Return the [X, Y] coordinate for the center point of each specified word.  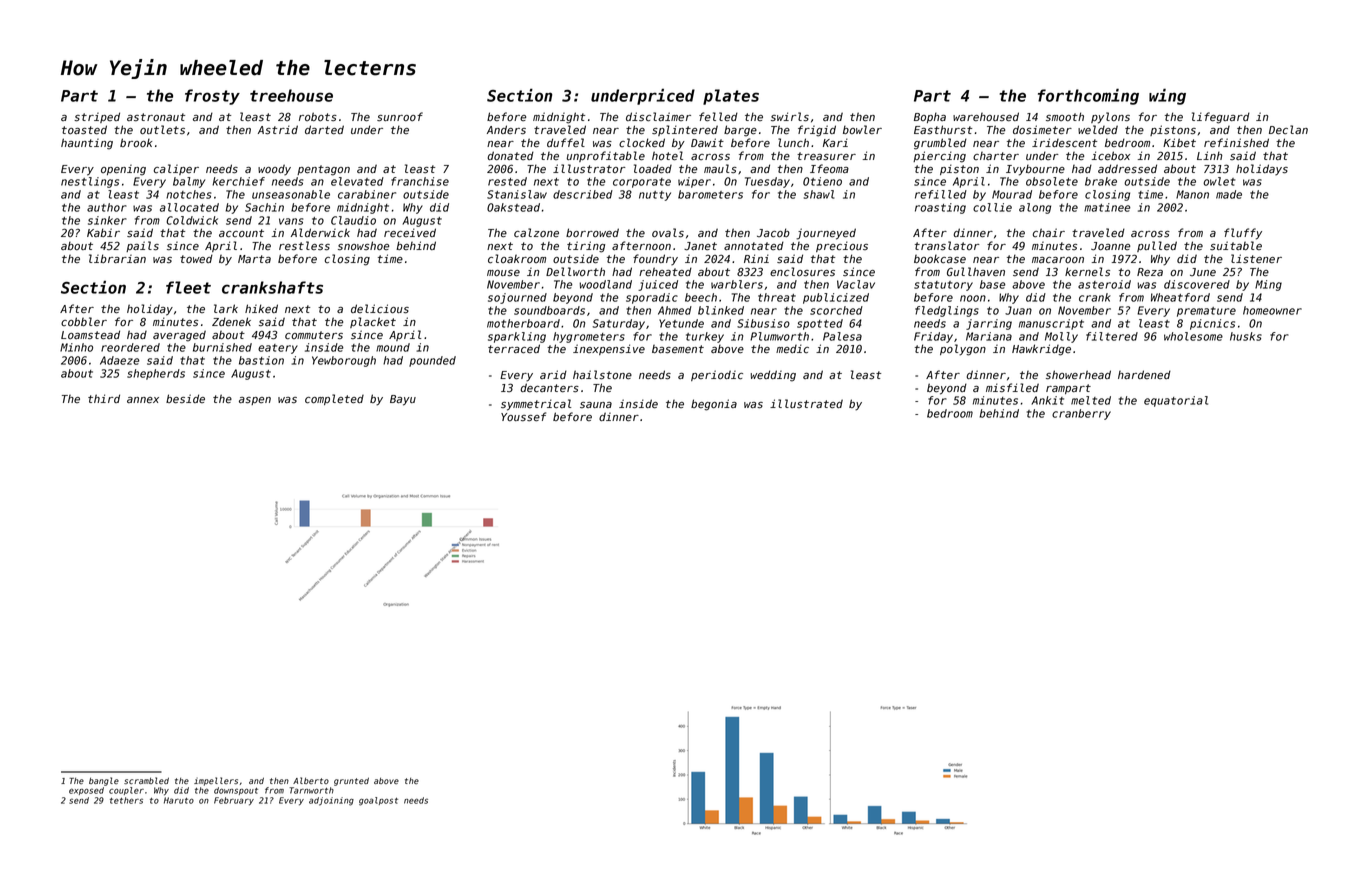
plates [731, 97]
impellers [216, 781]
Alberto [311, 780]
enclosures [802, 272]
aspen [255, 401]
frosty [212, 97]
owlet [1219, 181]
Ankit [1047, 400]
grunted [351, 782]
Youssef [523, 417]
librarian [117, 258]
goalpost [378, 801]
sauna [596, 405]
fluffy [1243, 234]
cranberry [1081, 414]
